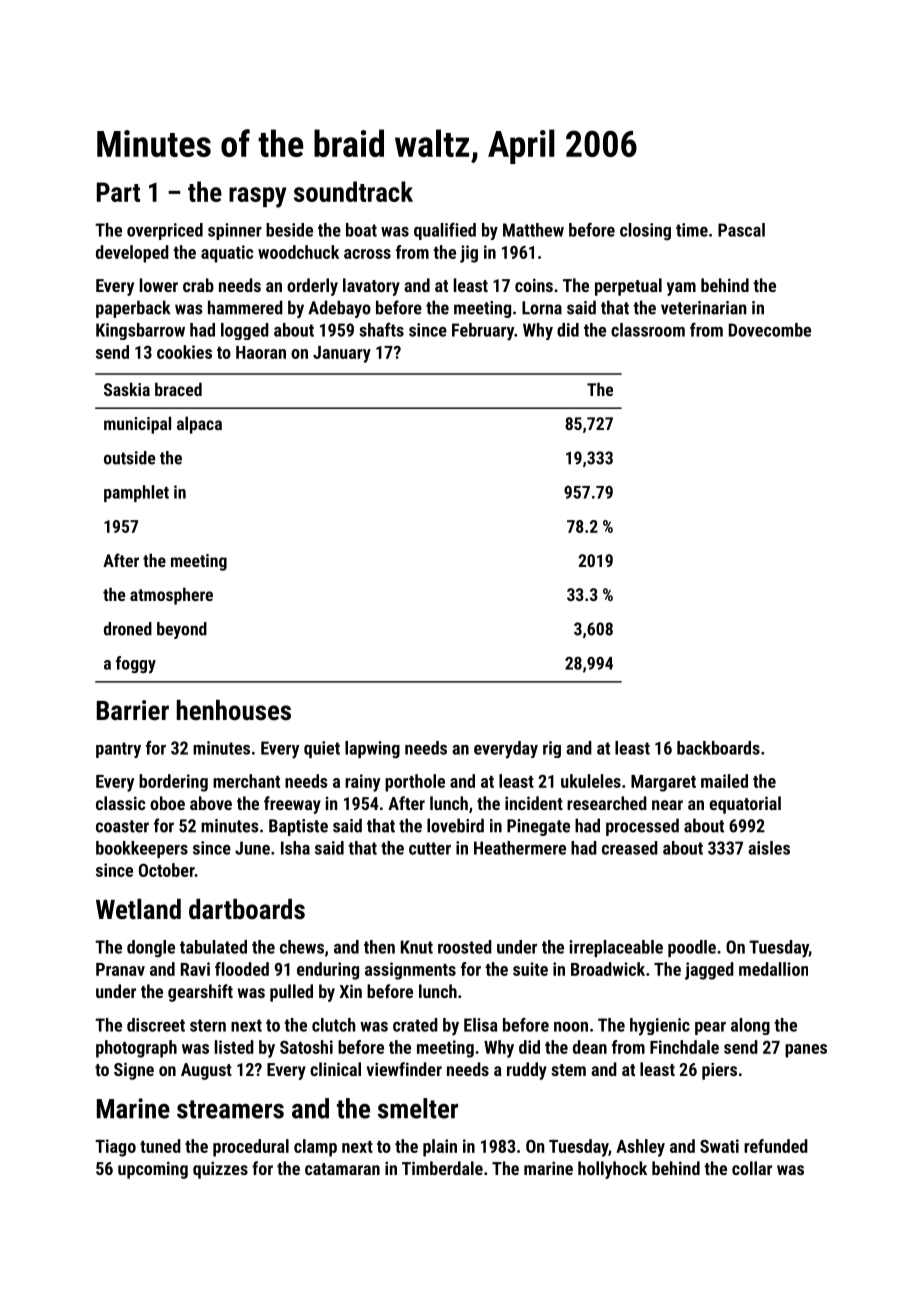  I want to click on hollyhock, so click(612, 1170).
